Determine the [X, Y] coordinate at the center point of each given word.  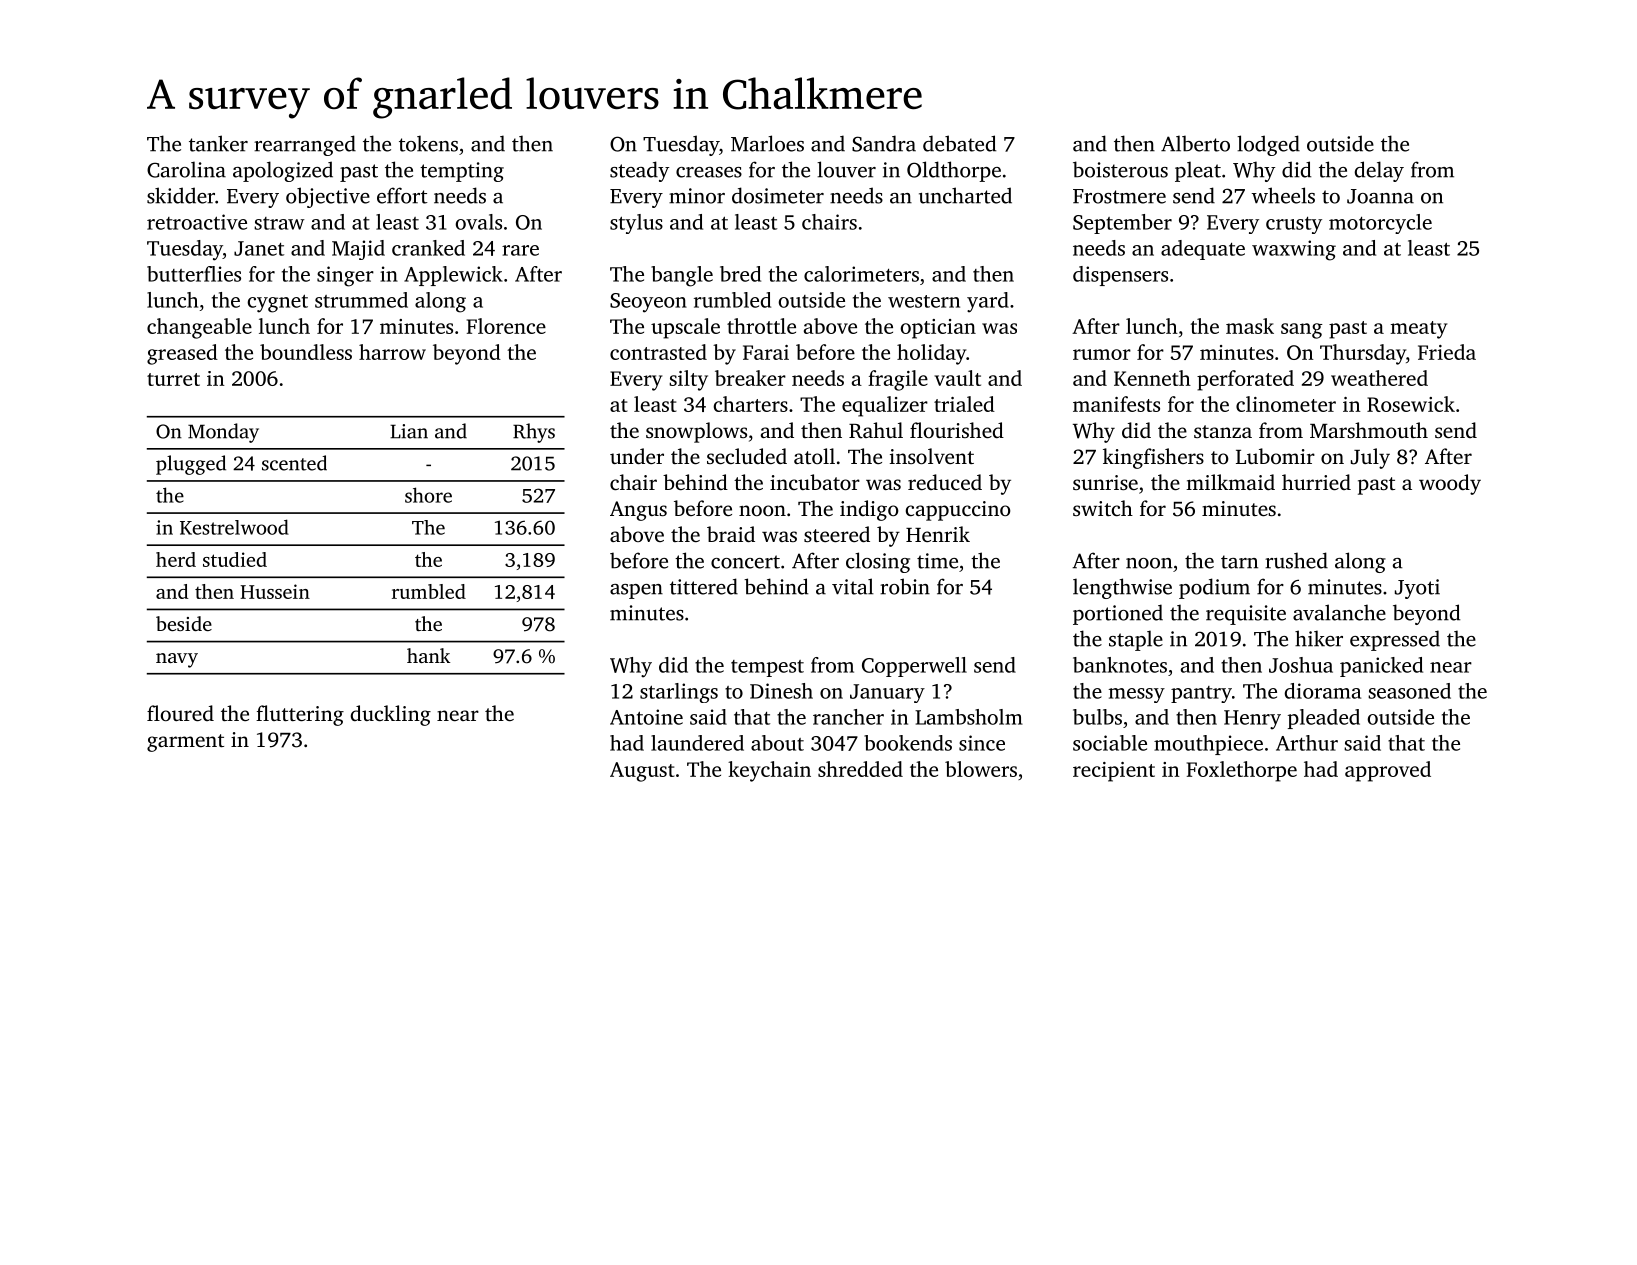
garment [185, 743]
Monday [223, 433]
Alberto [1195, 143]
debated [959, 143]
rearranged [305, 145]
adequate [1203, 250]
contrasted [658, 352]
